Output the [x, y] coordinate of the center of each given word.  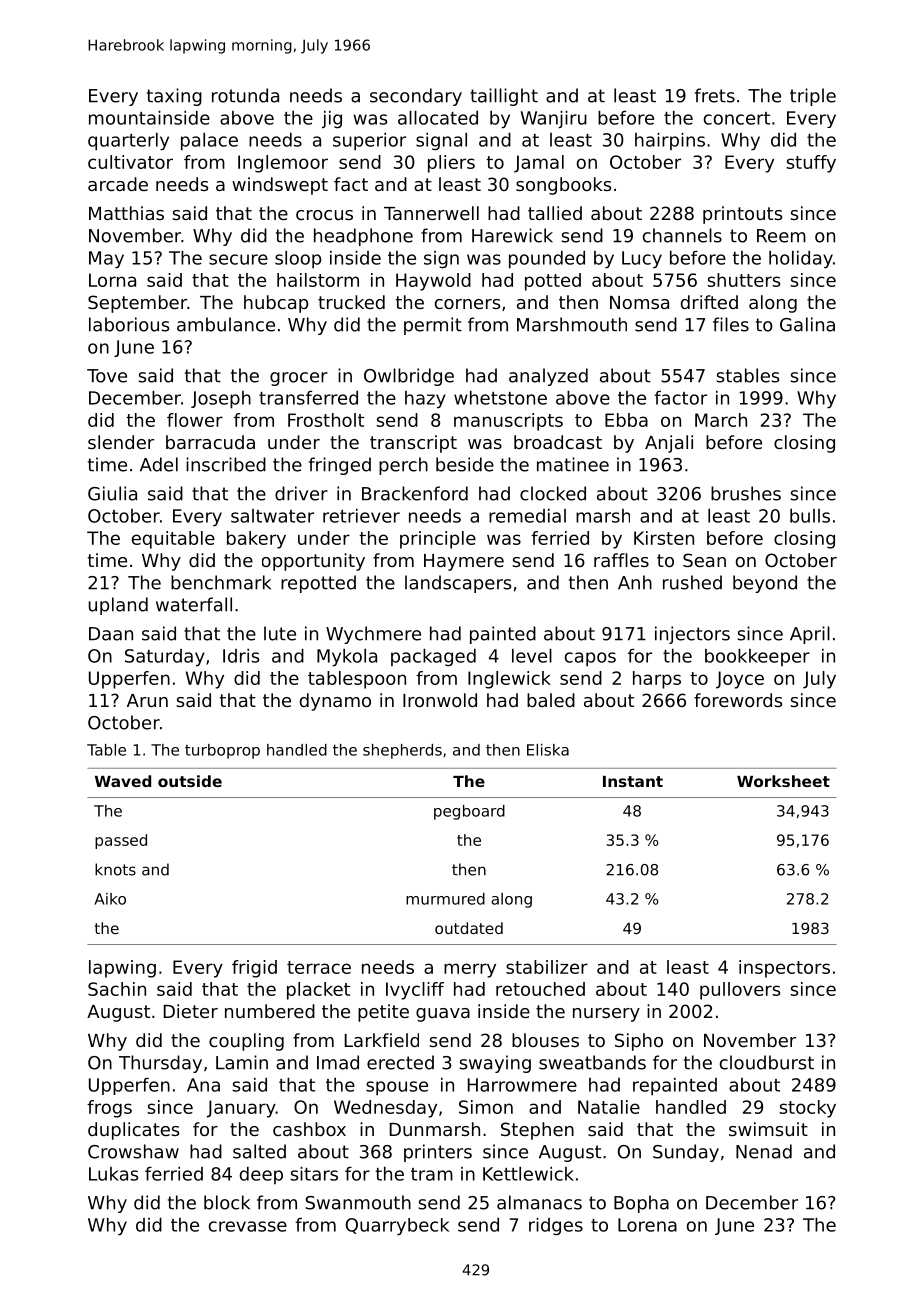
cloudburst [767, 1062]
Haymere [464, 562]
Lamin [242, 1062]
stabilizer [547, 967]
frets [715, 95]
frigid [254, 969]
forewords [738, 700]
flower [195, 420]
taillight [504, 97]
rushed [692, 582]
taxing [174, 97]
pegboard [469, 812]
